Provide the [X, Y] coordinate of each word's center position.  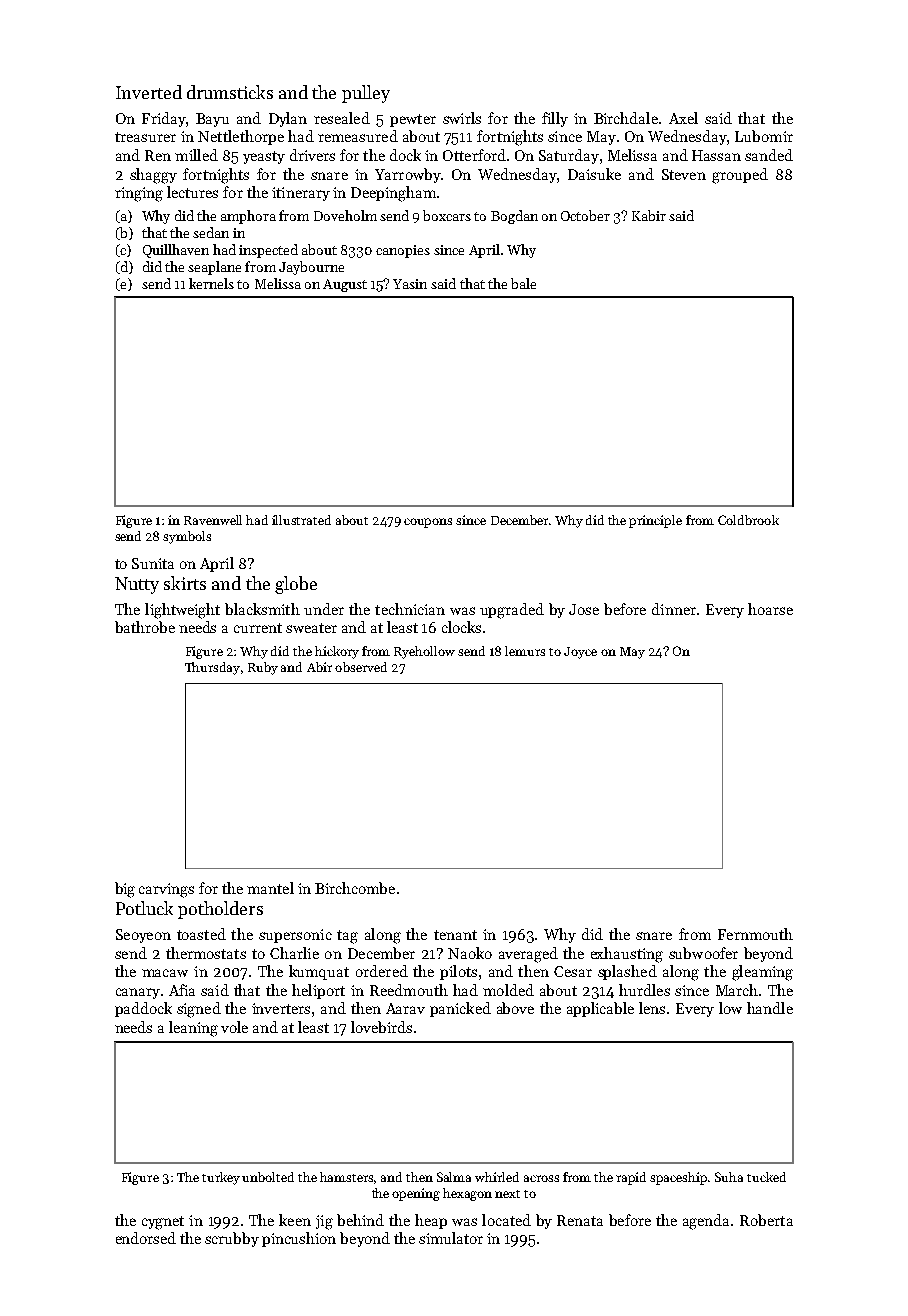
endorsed [146, 1238]
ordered [382, 971]
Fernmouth [755, 934]
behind [360, 1220]
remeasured [358, 136]
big [125, 890]
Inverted [149, 92]
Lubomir [764, 136]
